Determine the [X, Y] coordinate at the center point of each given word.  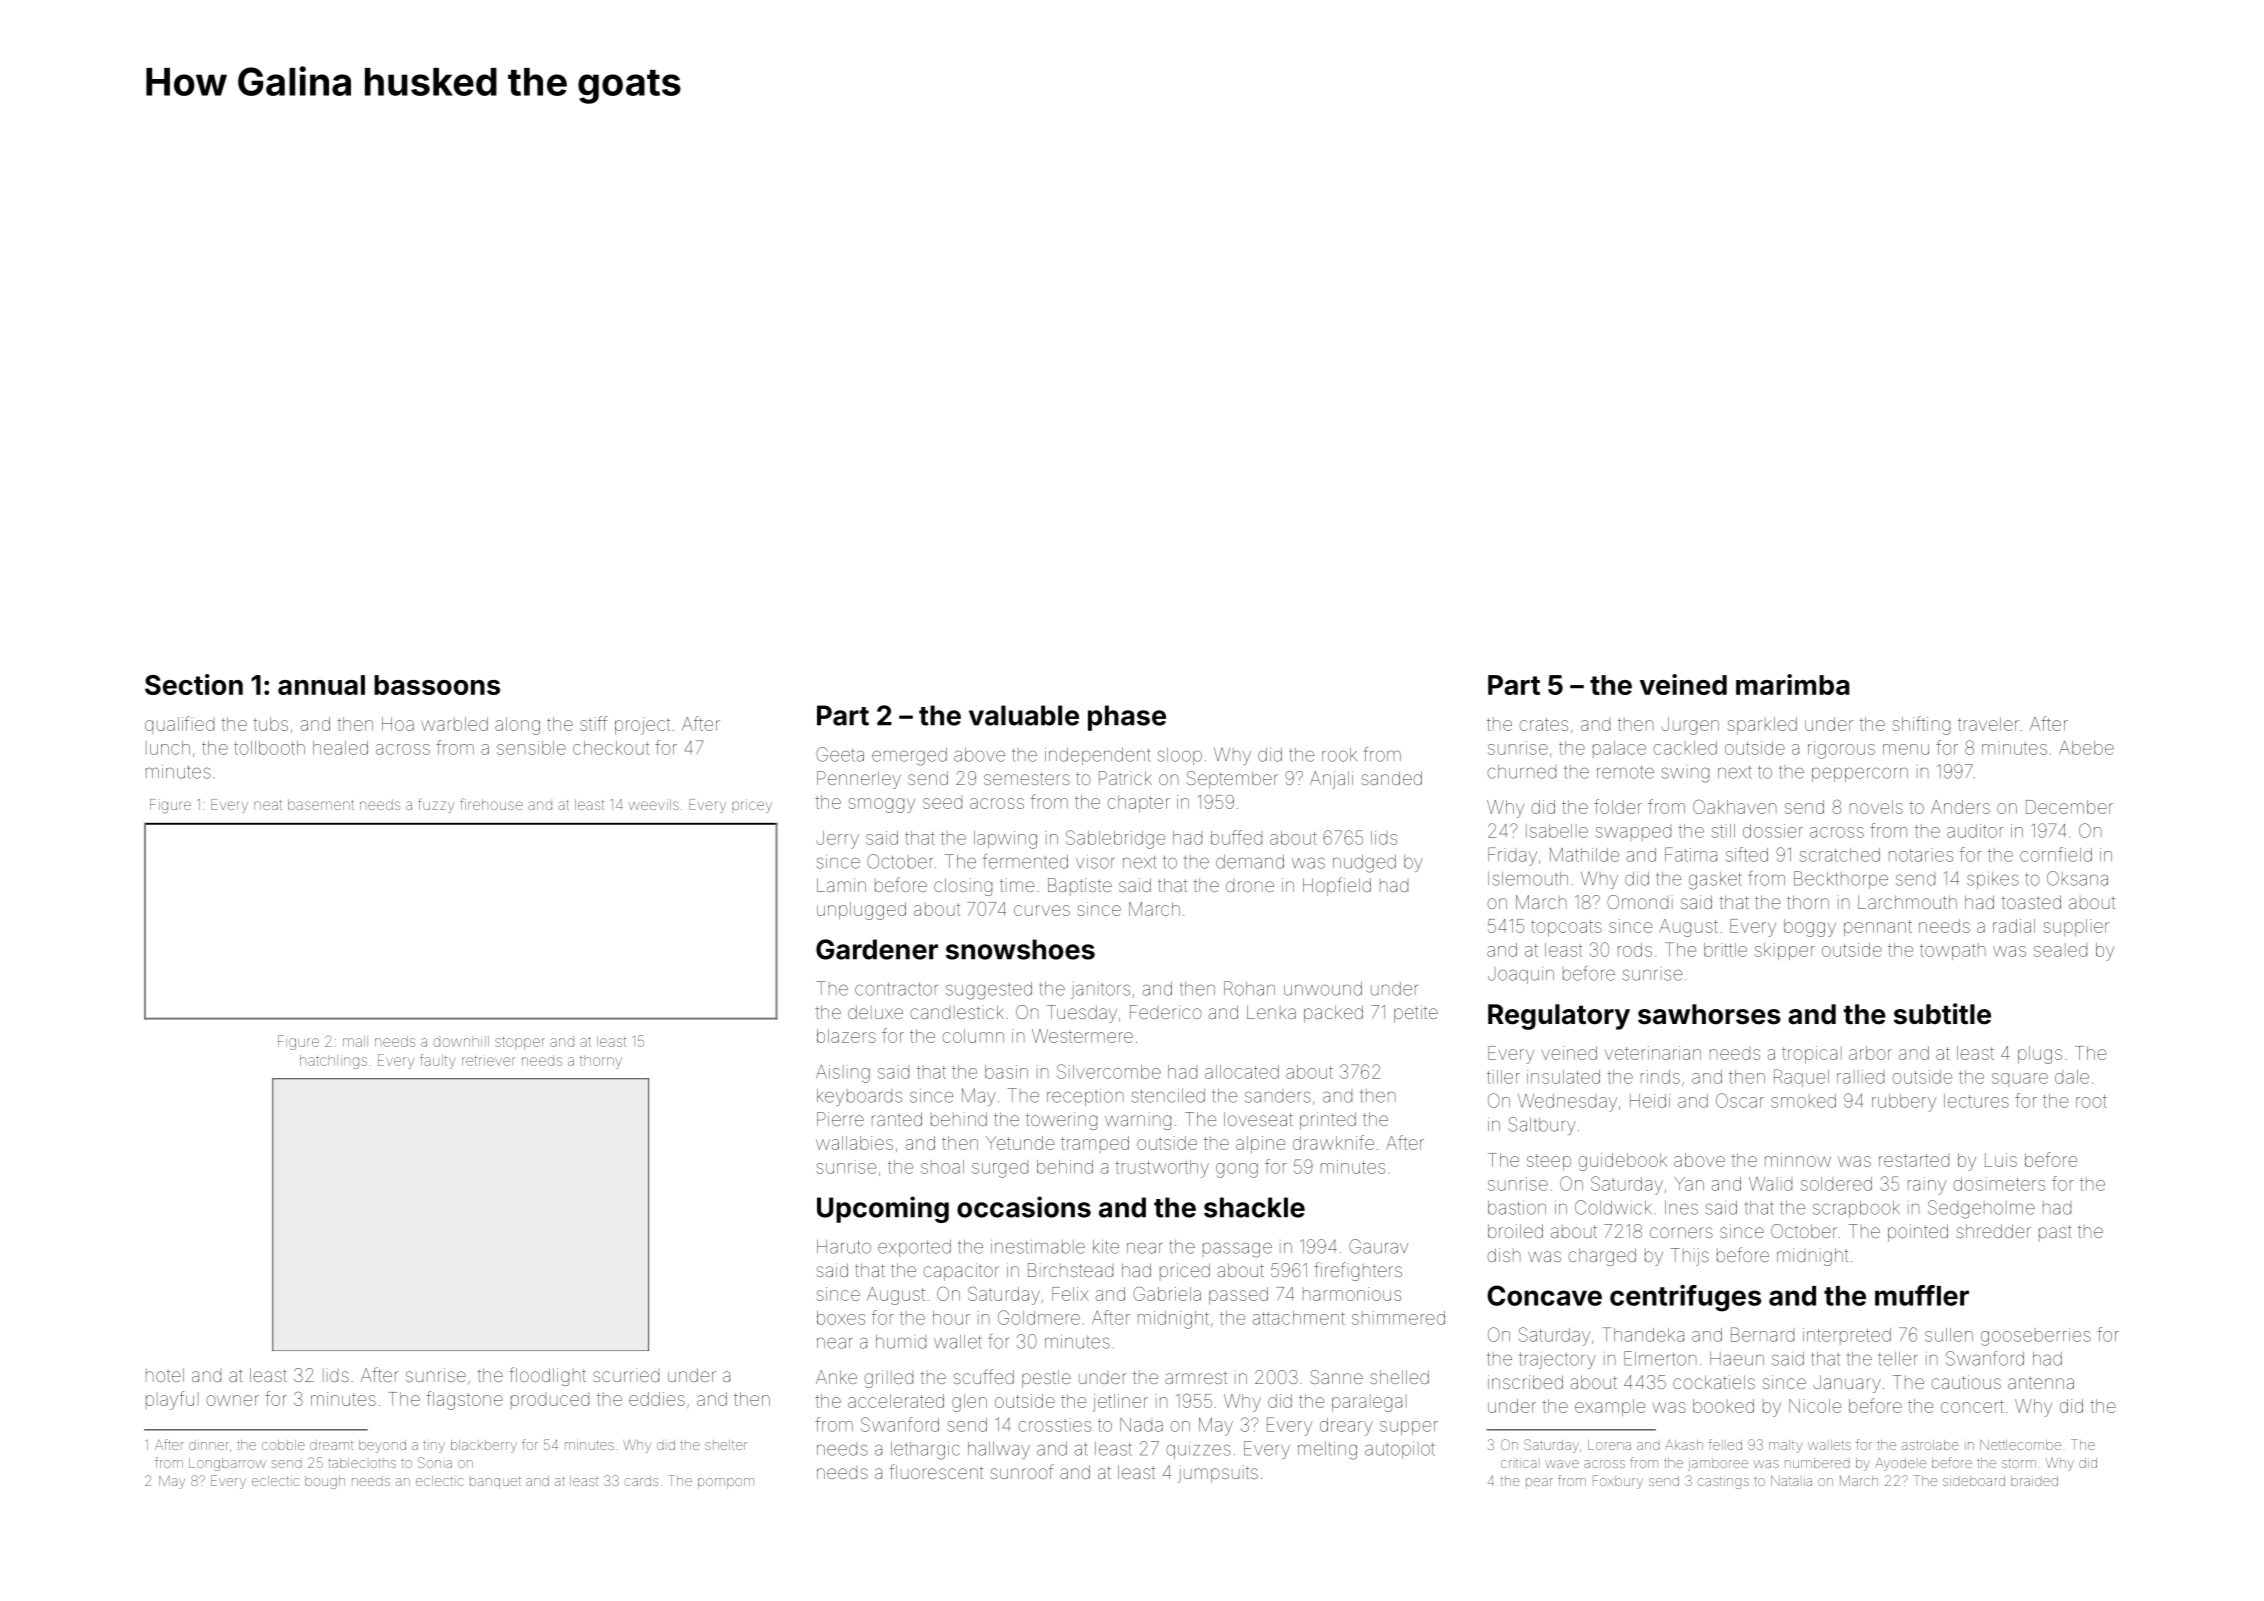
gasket [1715, 881]
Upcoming [883, 1209]
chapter [1138, 804]
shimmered [1398, 1318]
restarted [1914, 1160]
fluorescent [936, 1471]
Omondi [1640, 902]
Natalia [1791, 1480]
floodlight [547, 1376]
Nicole [1815, 1406]
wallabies [854, 1143]
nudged [1364, 864]
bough [325, 1482]
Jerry [838, 840]
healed [340, 748]
